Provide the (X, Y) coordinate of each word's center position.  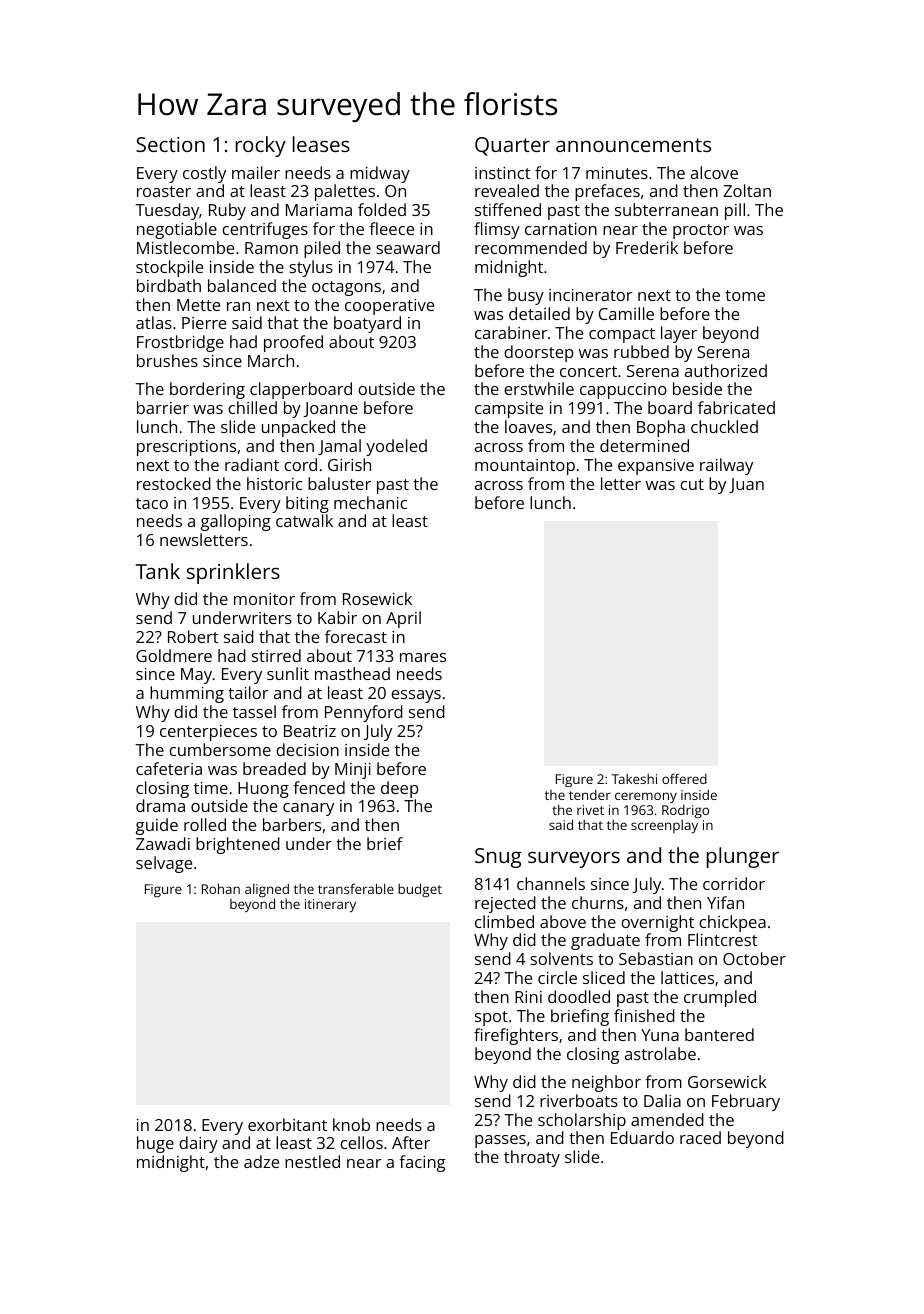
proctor (701, 231)
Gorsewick (727, 1081)
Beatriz (310, 731)
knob (351, 1124)
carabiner (511, 332)
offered (684, 778)
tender (590, 795)
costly (204, 174)
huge (155, 1144)
